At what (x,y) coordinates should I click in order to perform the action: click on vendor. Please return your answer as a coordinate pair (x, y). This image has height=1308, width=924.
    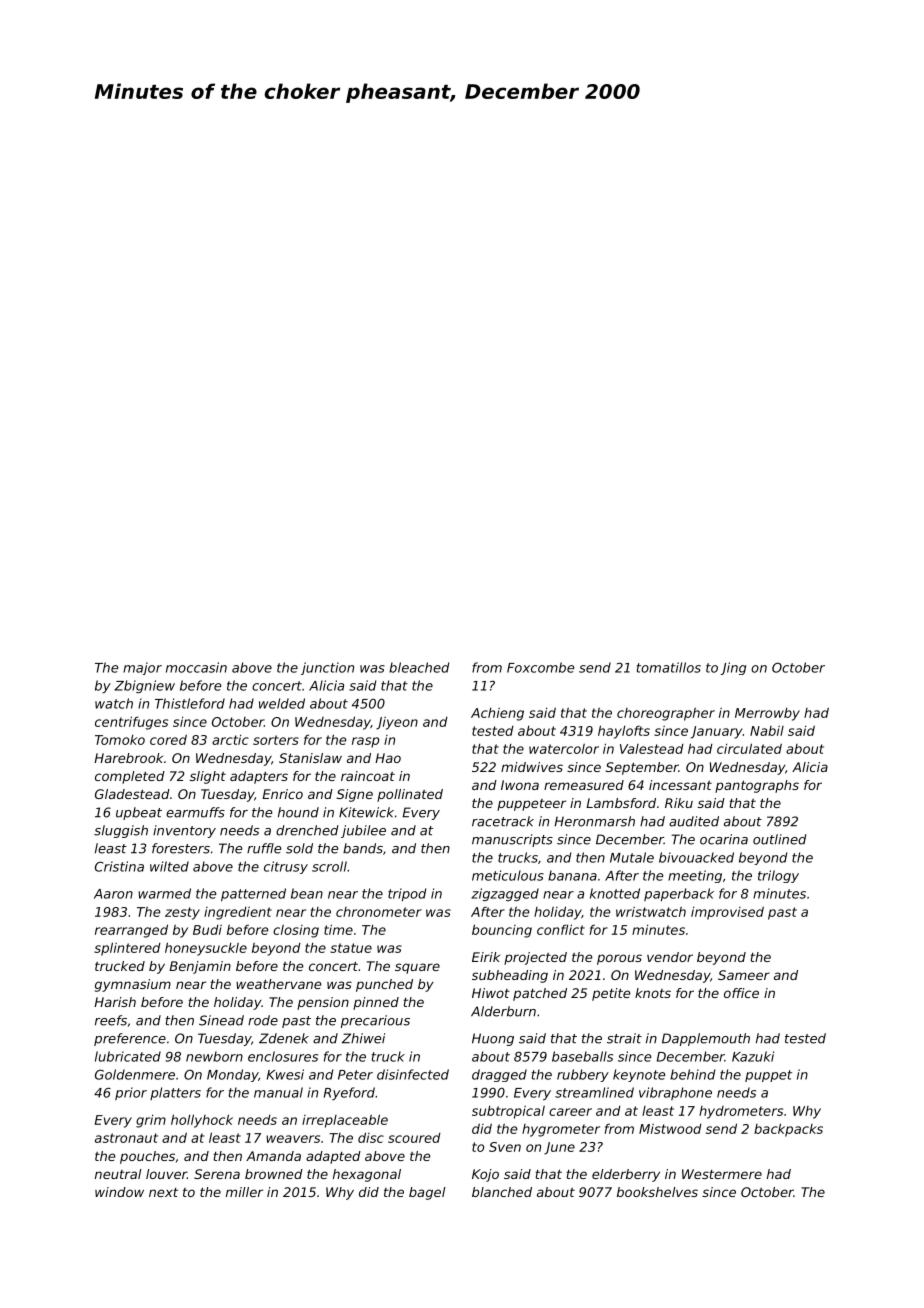
    Looking at the image, I should click on (670, 957).
